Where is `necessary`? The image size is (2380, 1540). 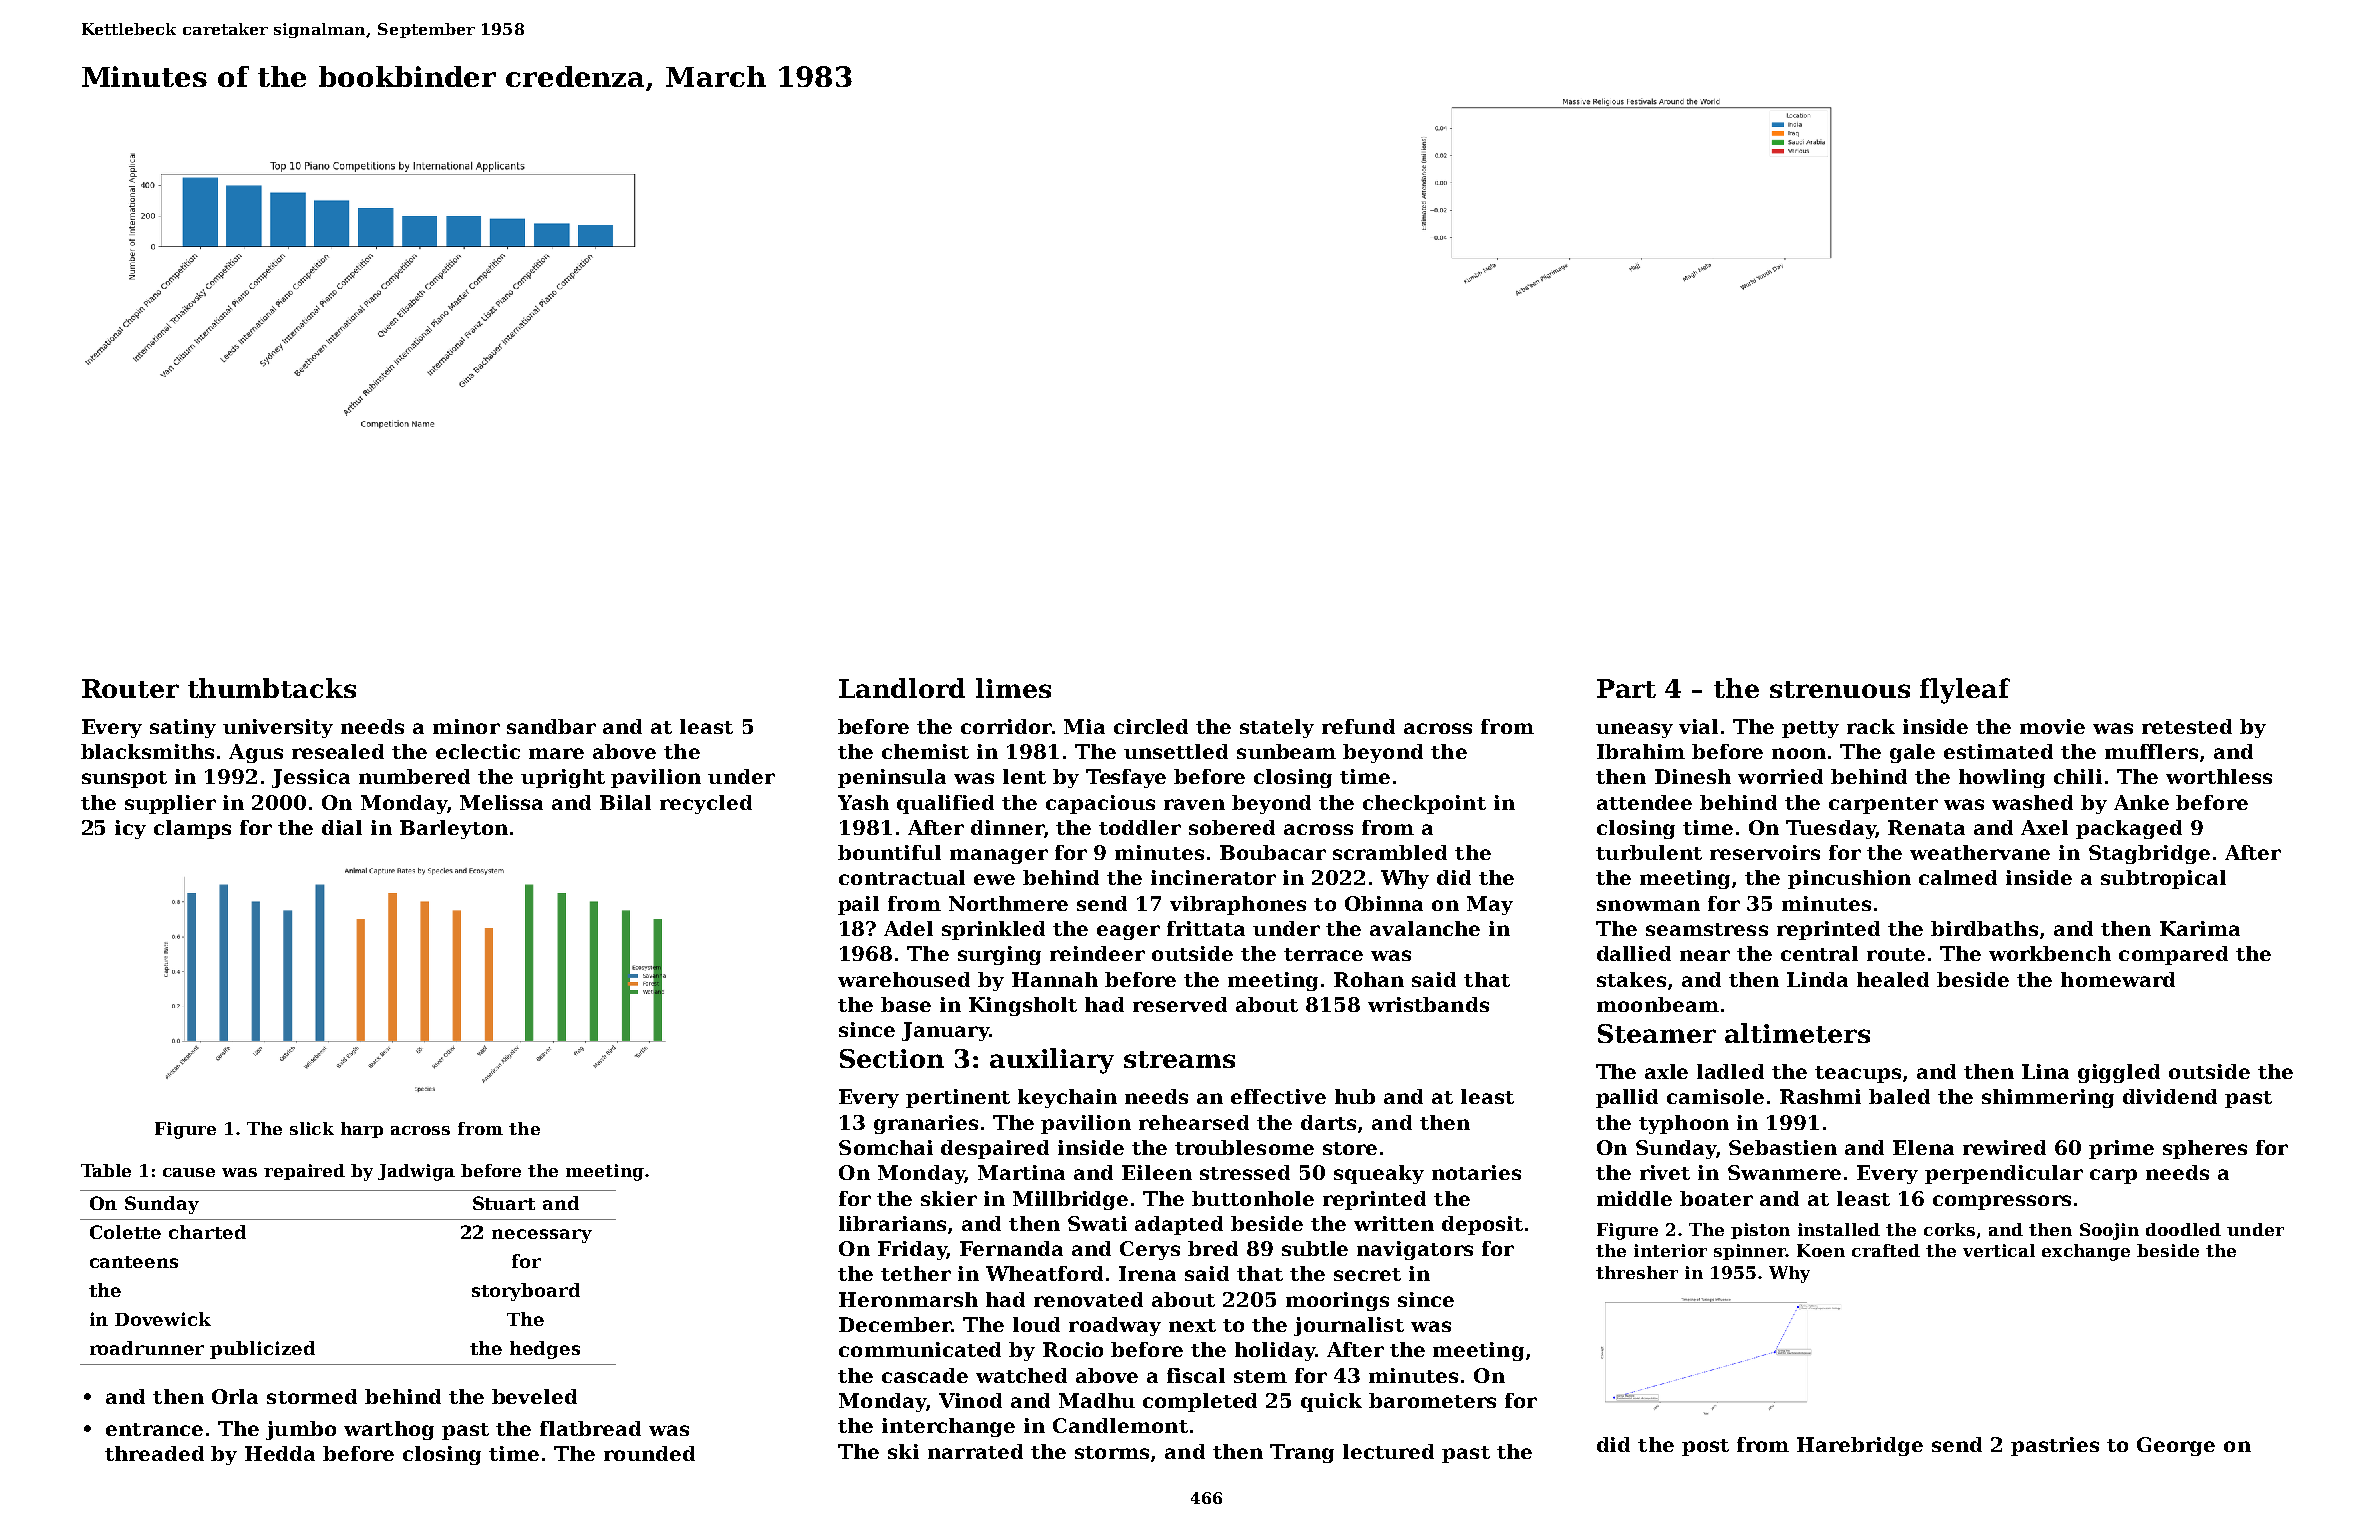
necessary is located at coordinates (542, 1236).
